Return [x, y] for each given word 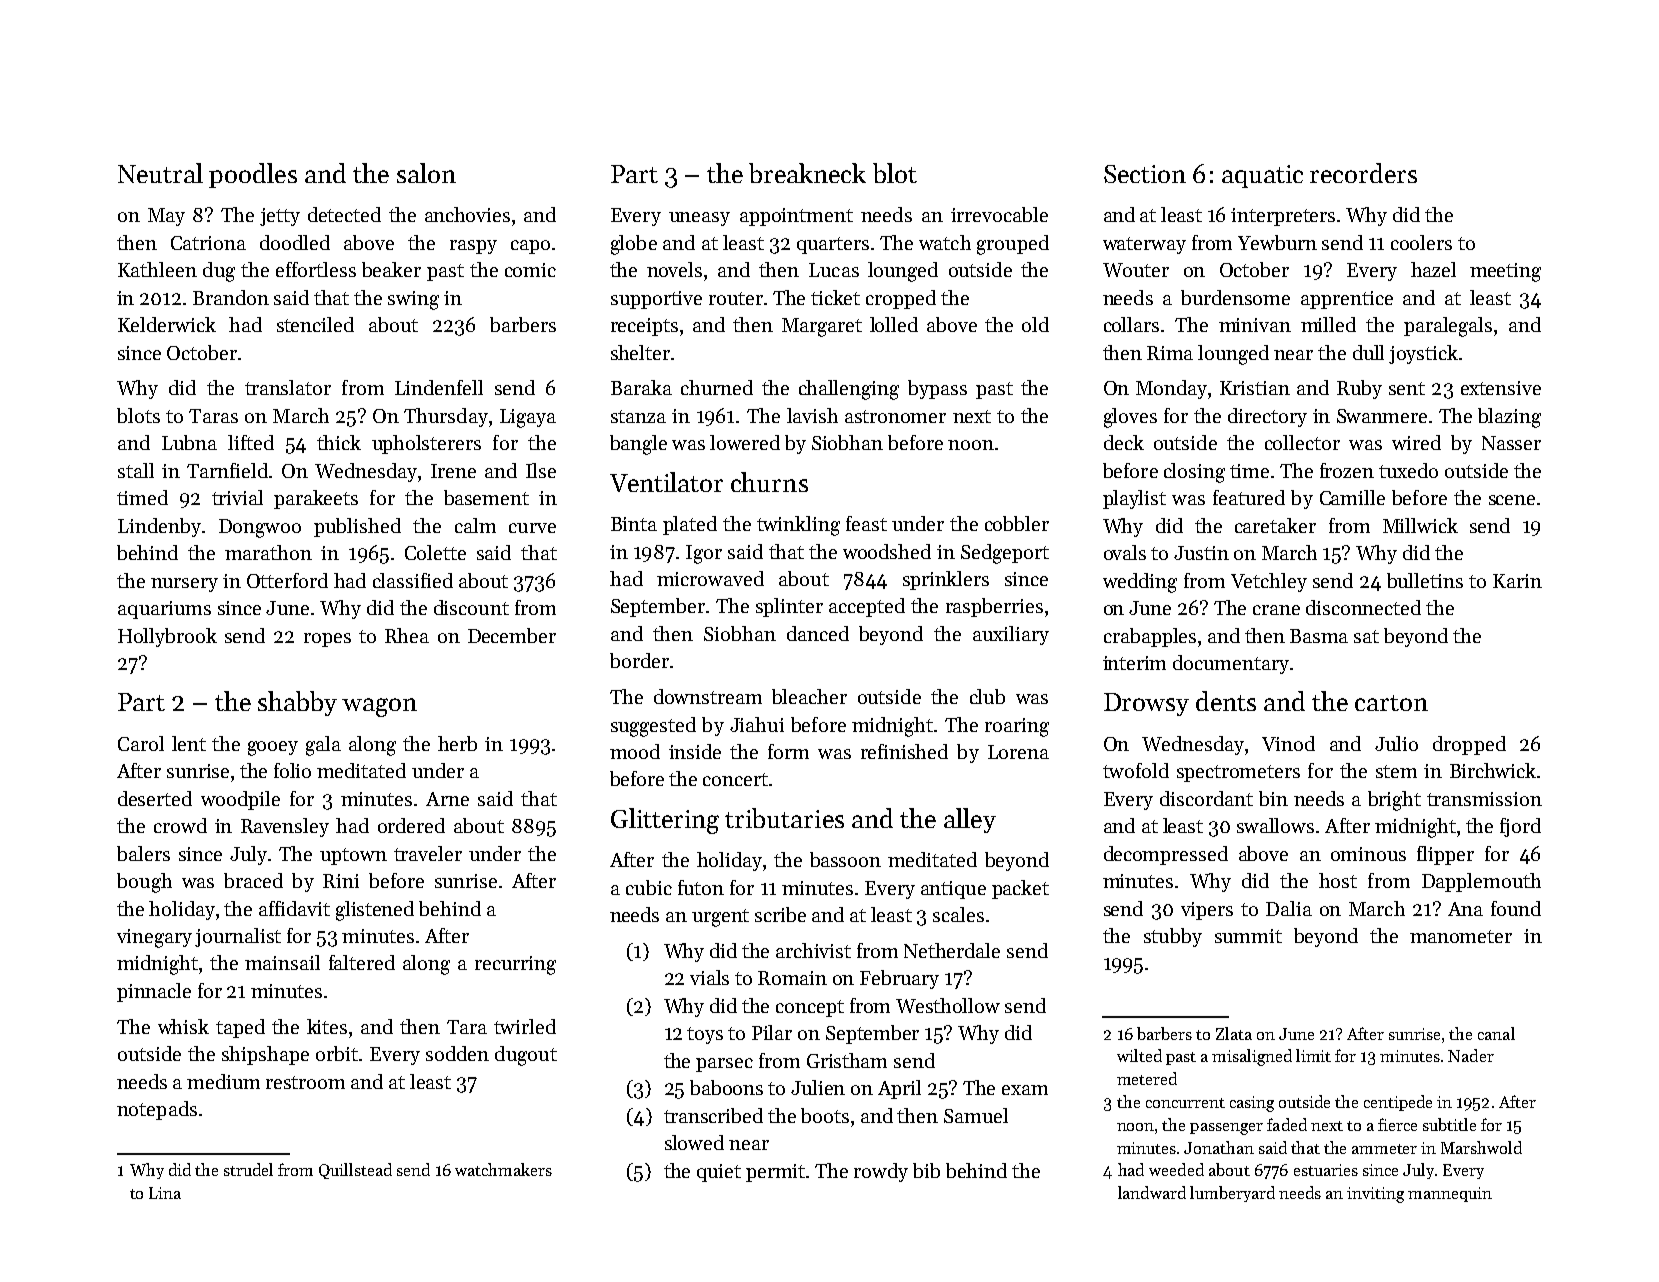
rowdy [881, 1172]
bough [144, 883]
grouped [1013, 245]
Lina [165, 1193]
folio [292, 770]
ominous [1368, 854]
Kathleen [157, 269]
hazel [1433, 269]
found [1516, 908]
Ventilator [666, 482]
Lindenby [159, 527]
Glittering [665, 821]
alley [970, 820]
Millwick [1420, 525]
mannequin [1450, 1194]
